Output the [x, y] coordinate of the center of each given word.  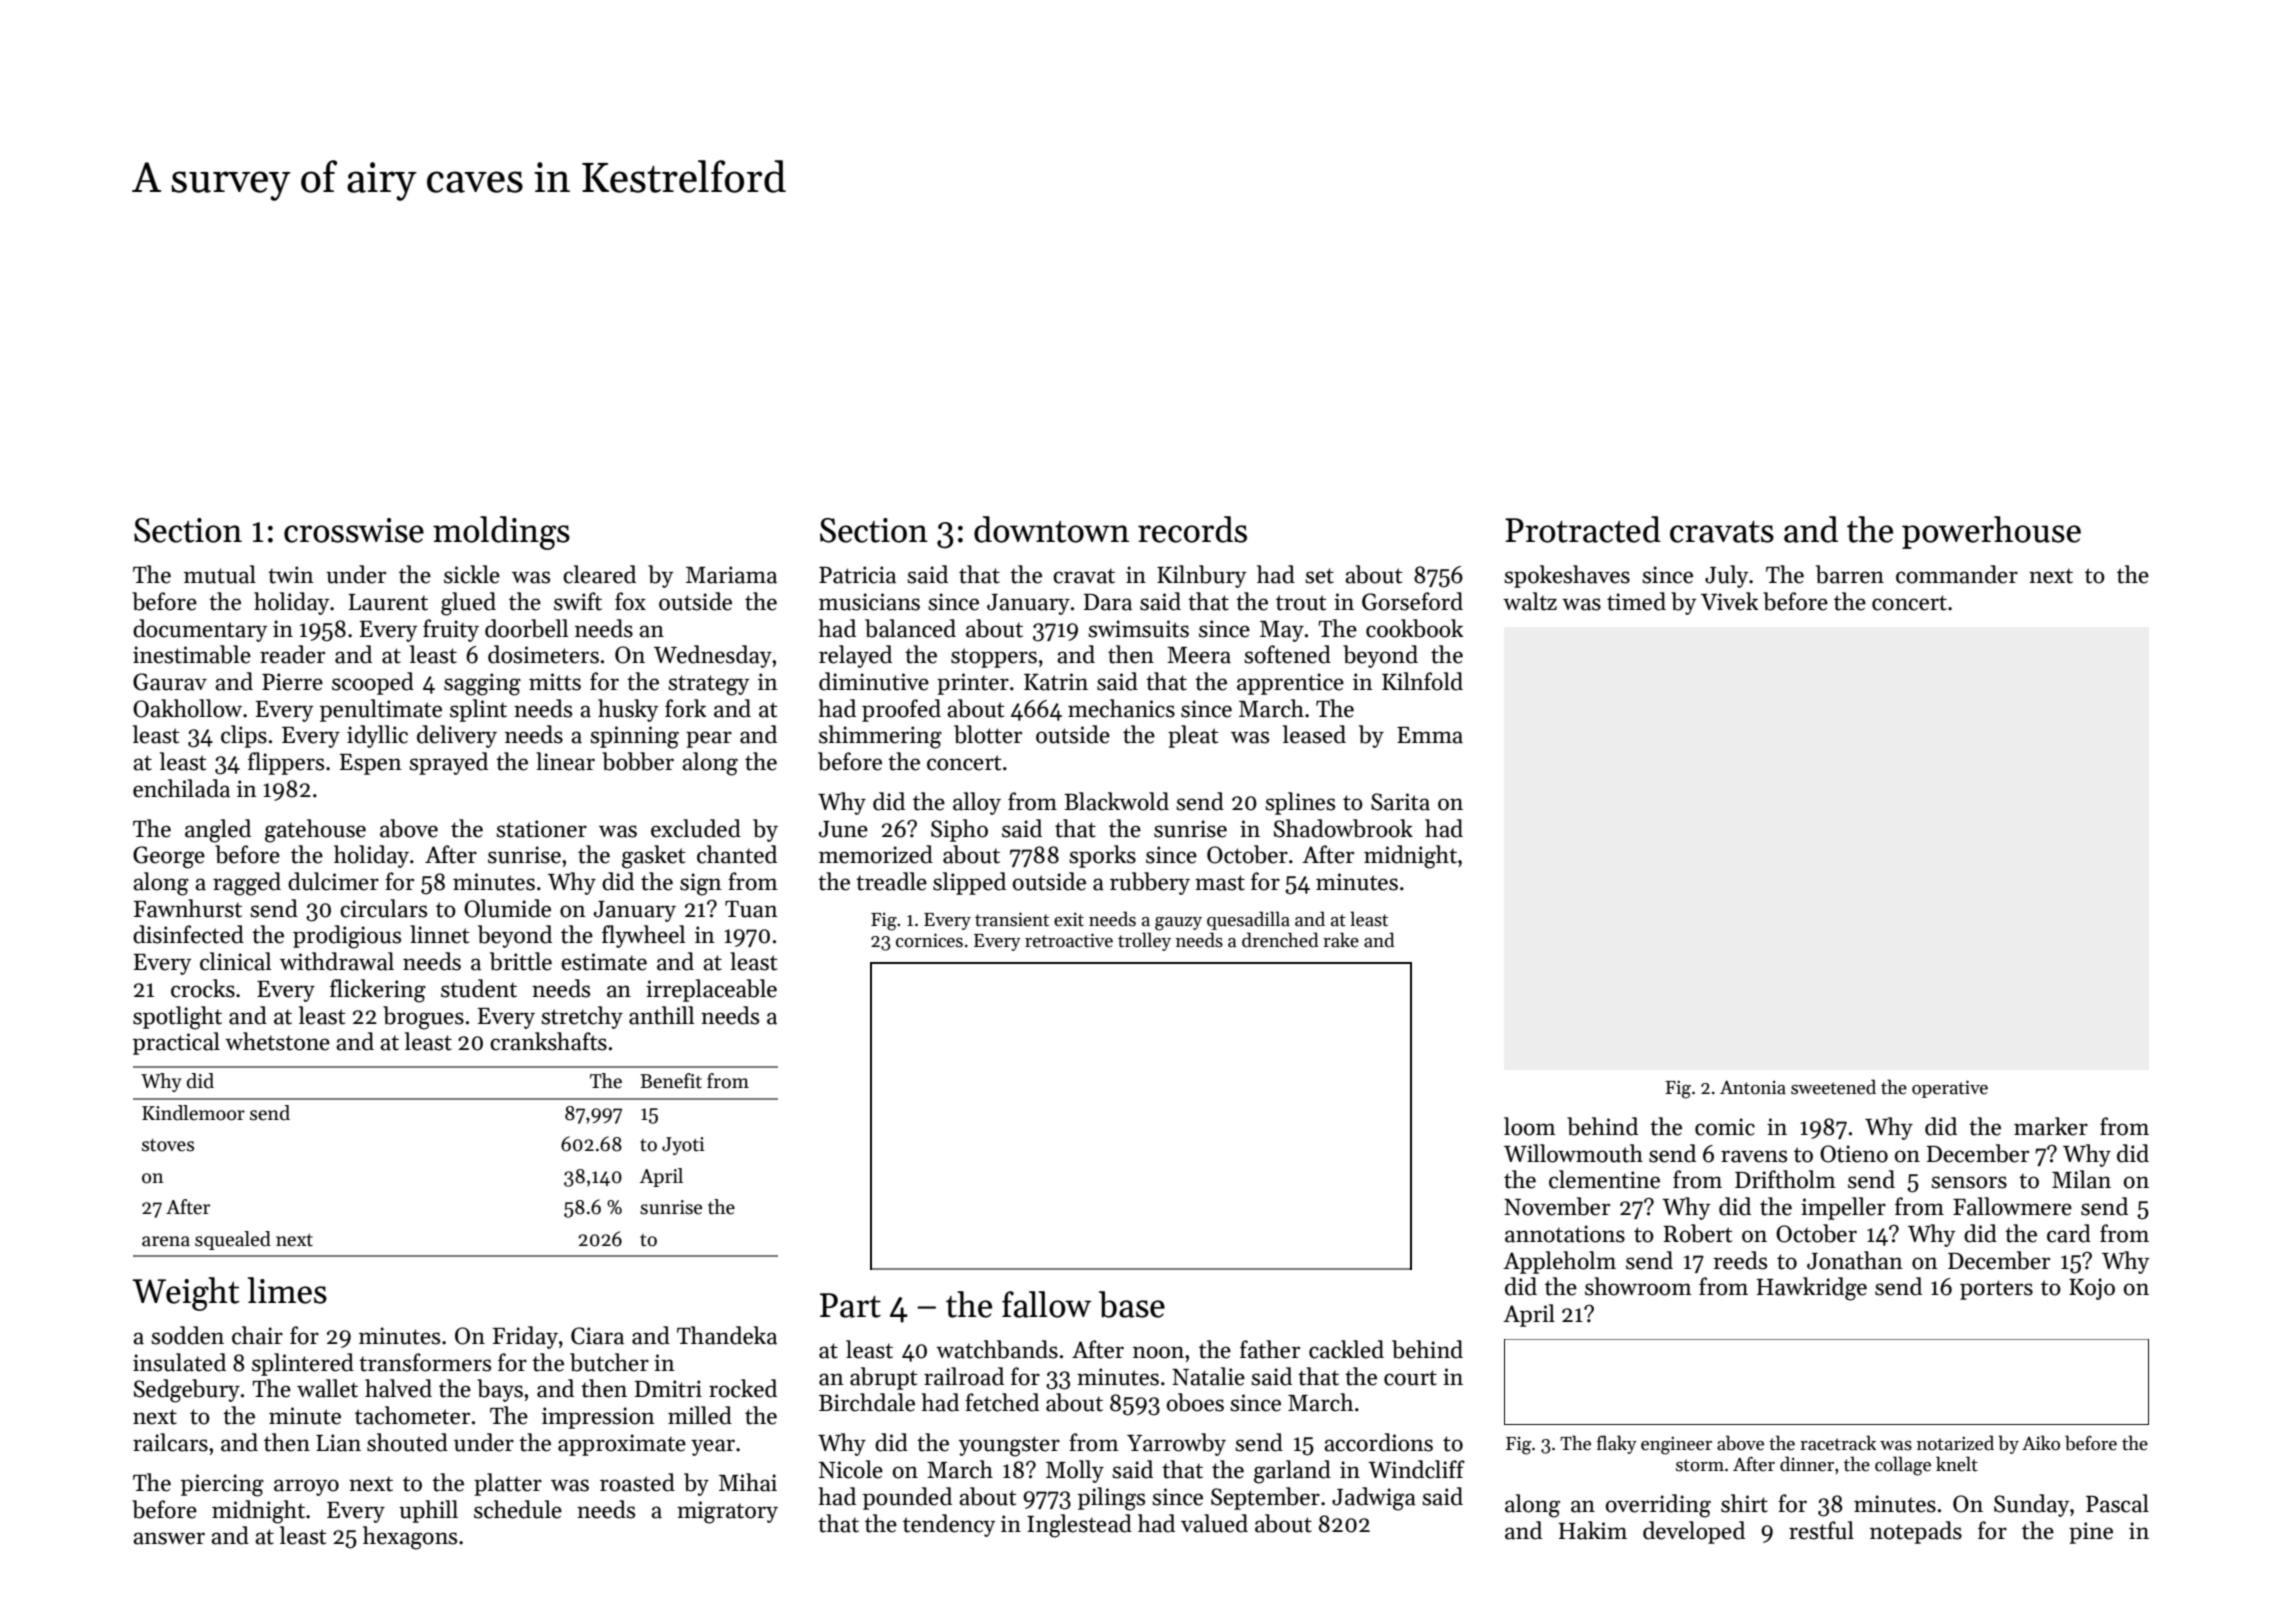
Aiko [2041, 1443]
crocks [203, 988]
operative [1950, 1089]
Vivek [1729, 601]
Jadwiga [1374, 1499]
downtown [1051, 529]
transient [1012, 919]
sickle [472, 574]
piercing [222, 1485]
